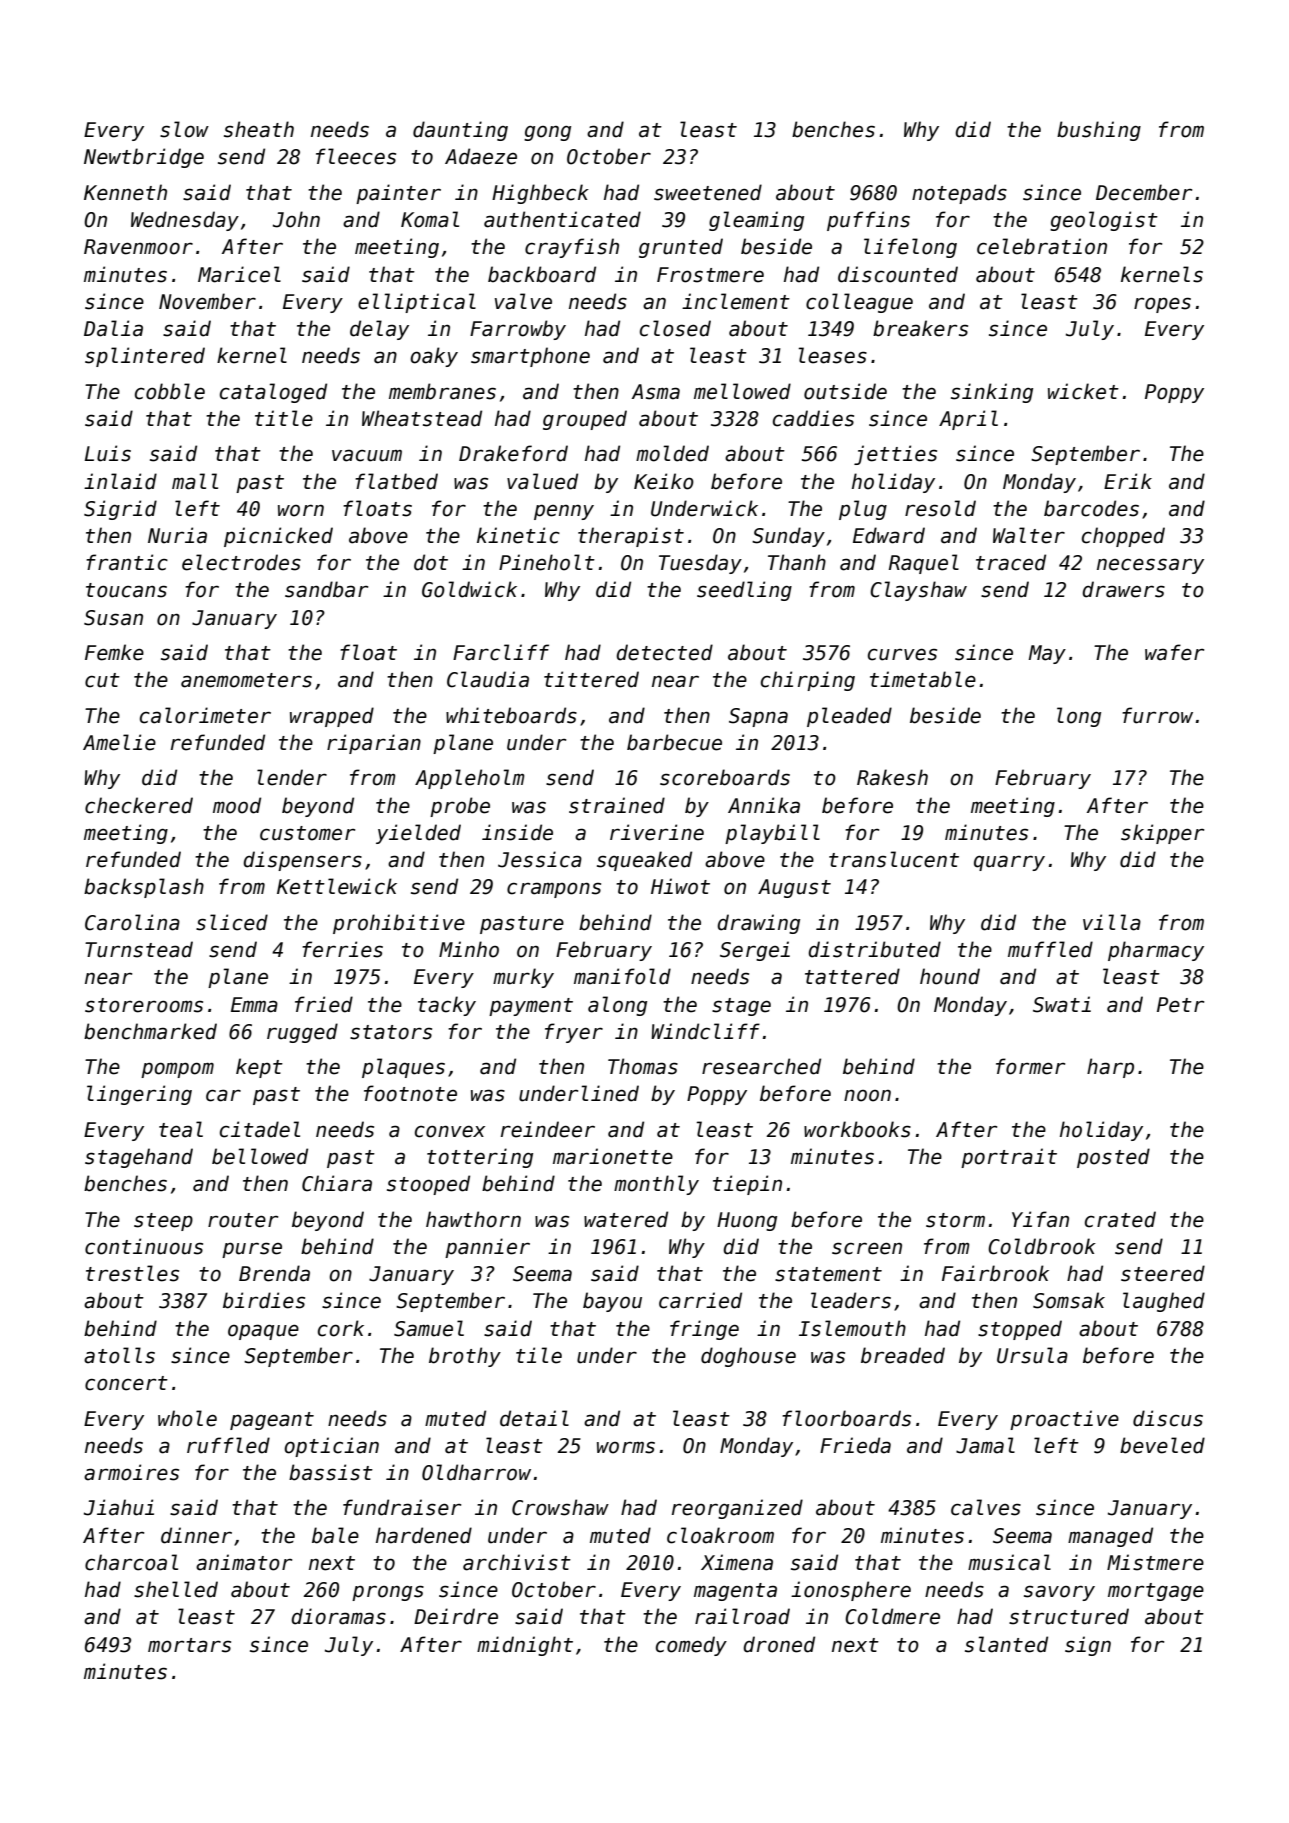 This screenshot has width=1289, height=1823. What do you see at coordinates (1180, 1005) in the screenshot?
I see `Petr` at bounding box center [1180, 1005].
